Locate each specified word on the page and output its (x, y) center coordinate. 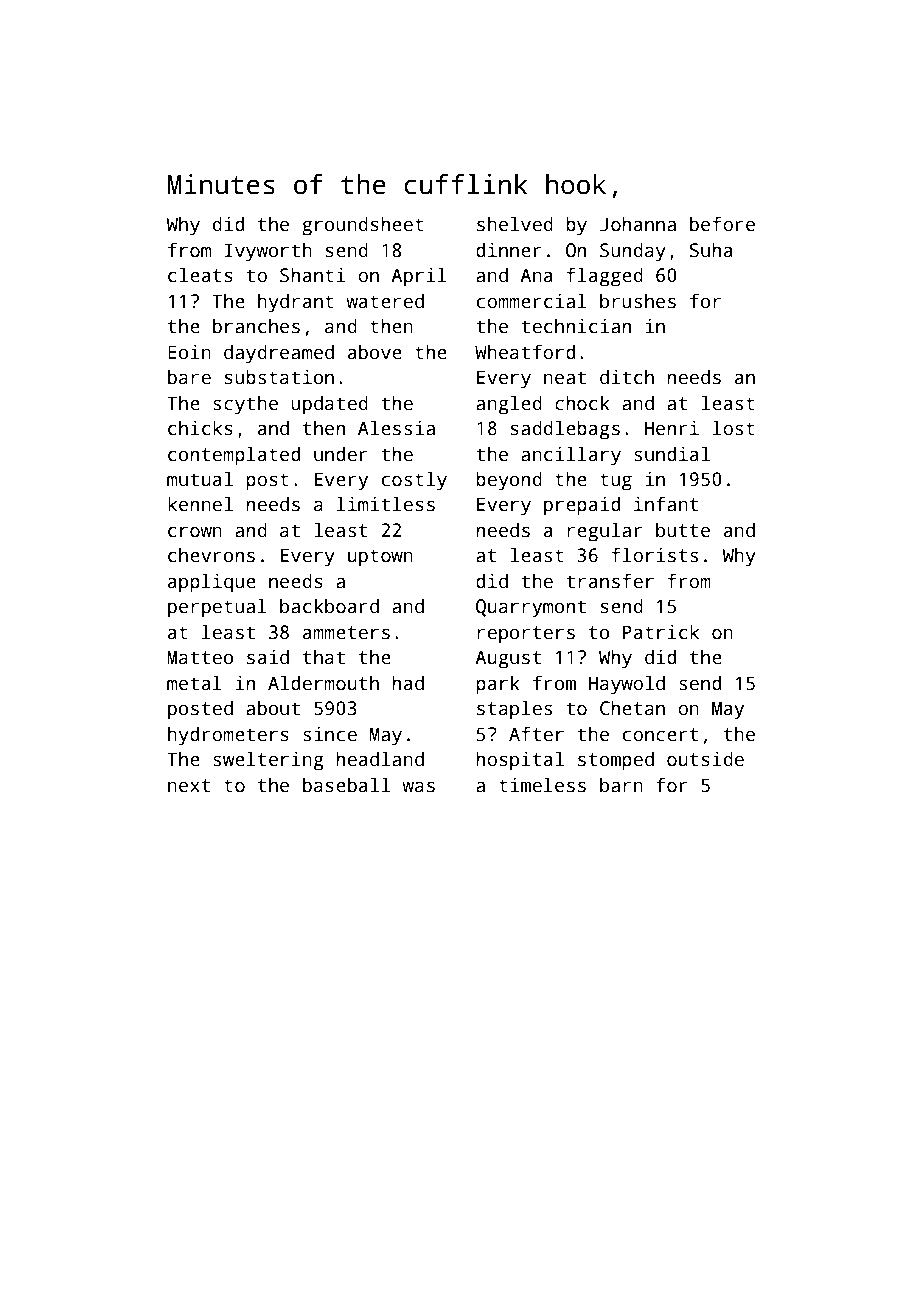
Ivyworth (268, 252)
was (418, 787)
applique (212, 583)
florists (655, 555)
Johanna (638, 224)
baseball (346, 785)
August (508, 659)
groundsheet (363, 226)
